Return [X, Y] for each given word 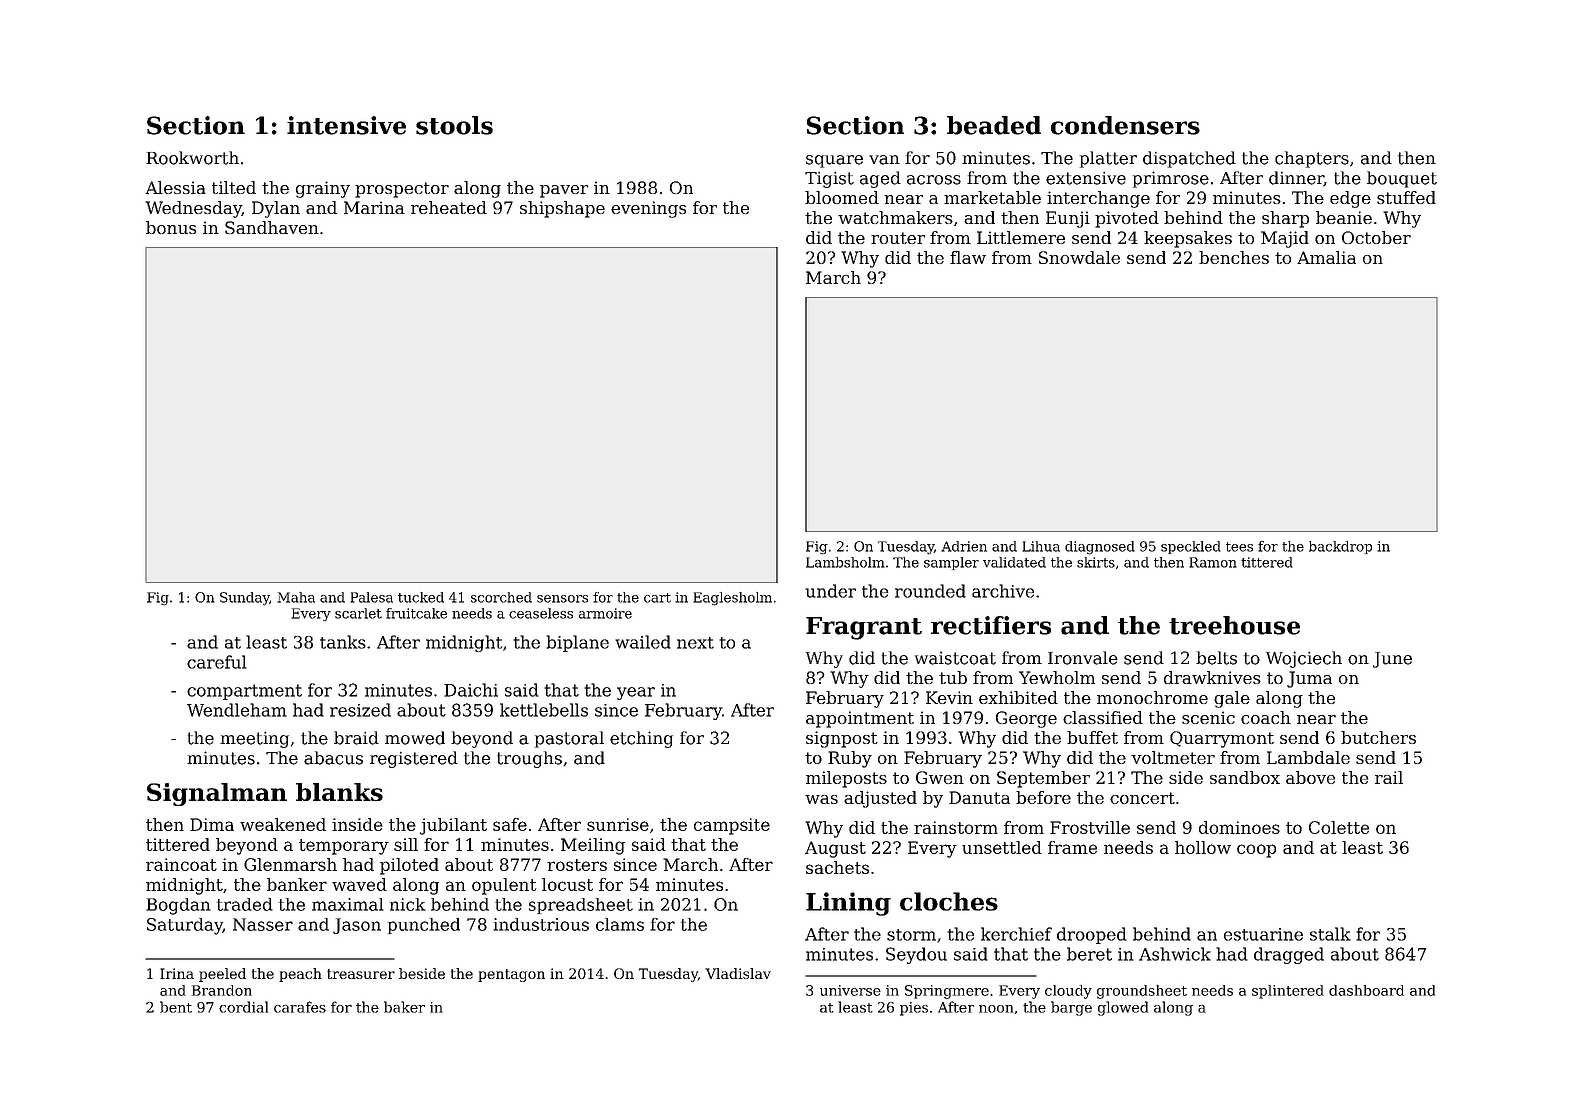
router [898, 238]
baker [404, 1007]
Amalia [1326, 257]
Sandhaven [272, 227]
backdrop [1340, 547]
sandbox [1245, 777]
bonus [171, 227]
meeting [254, 740]
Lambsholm [845, 562]
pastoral [569, 739]
